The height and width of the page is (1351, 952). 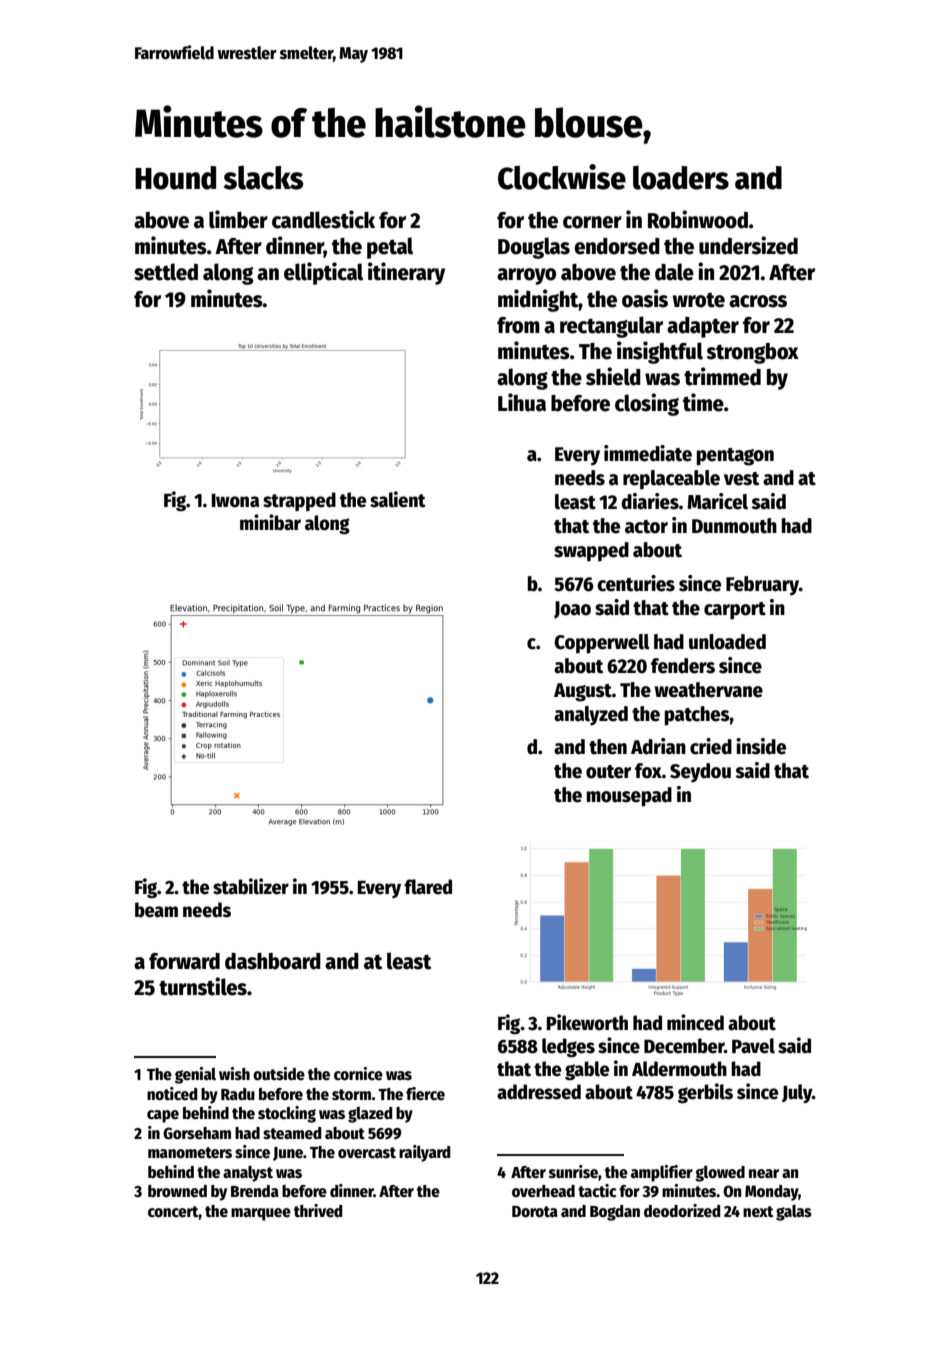 What do you see at coordinates (700, 773) in the page?
I see `Seydou` at bounding box center [700, 773].
